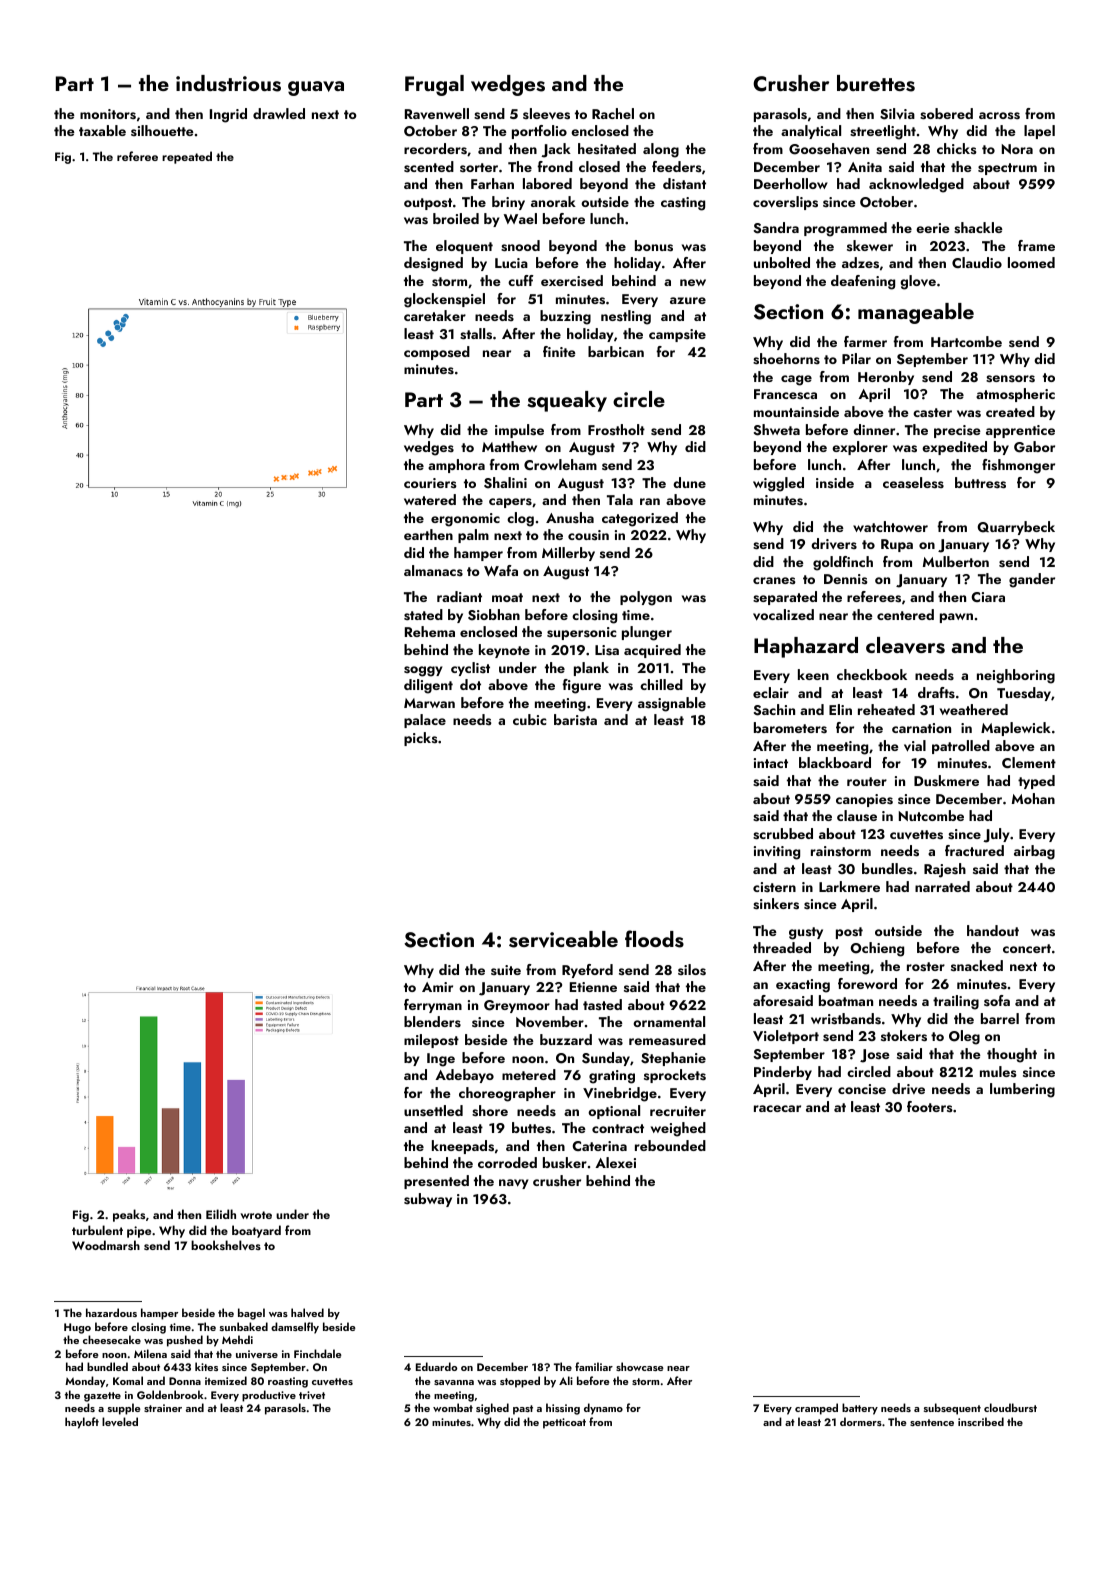  What do you see at coordinates (1036, 245) in the screenshot?
I see `frame` at bounding box center [1036, 245].
